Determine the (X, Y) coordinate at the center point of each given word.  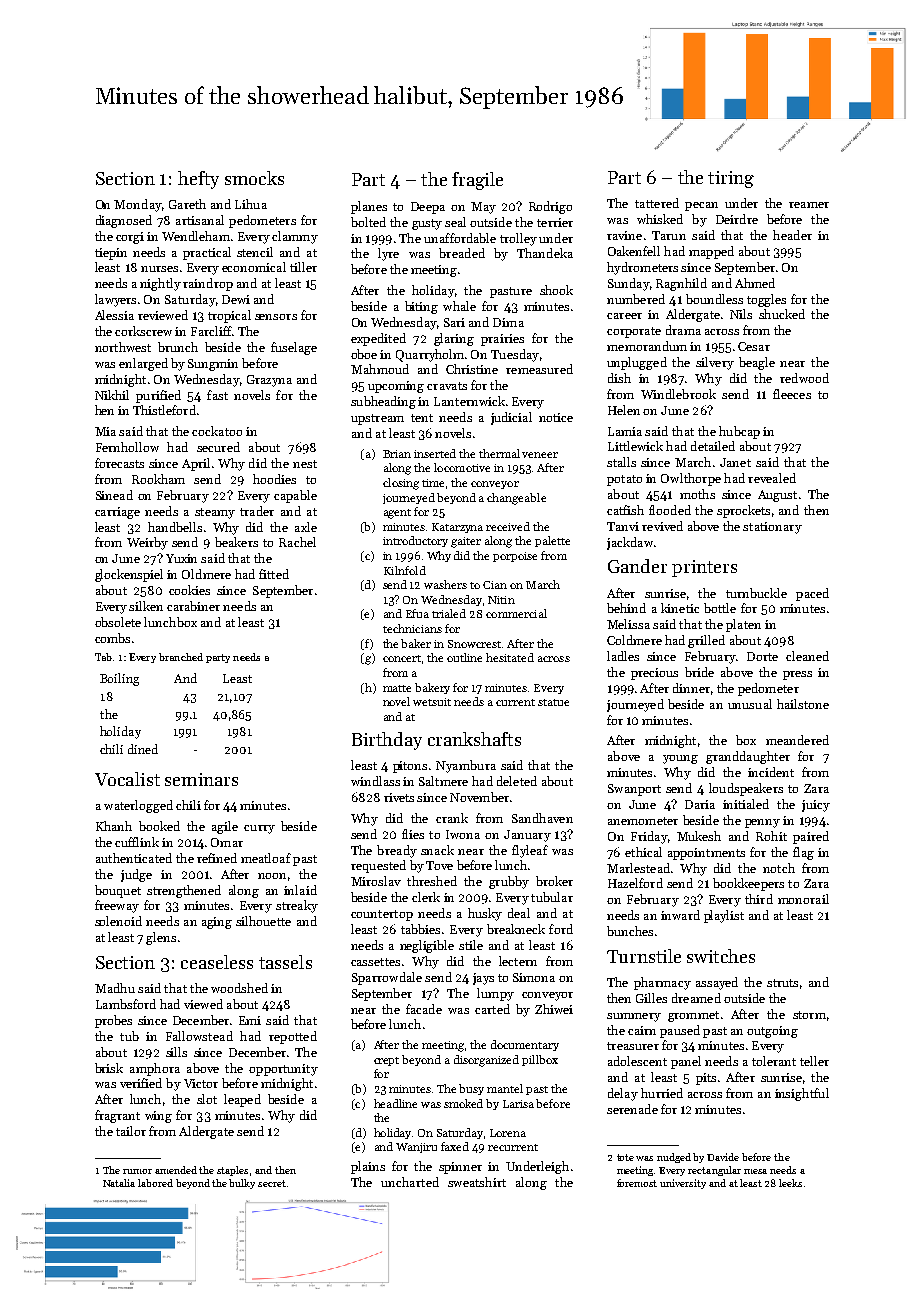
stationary (772, 528)
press (797, 675)
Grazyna (269, 381)
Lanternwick (469, 401)
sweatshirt (477, 1182)
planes (369, 207)
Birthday (387, 741)
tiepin (111, 254)
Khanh (114, 826)
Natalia (119, 1183)
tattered (657, 203)
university (683, 1184)
